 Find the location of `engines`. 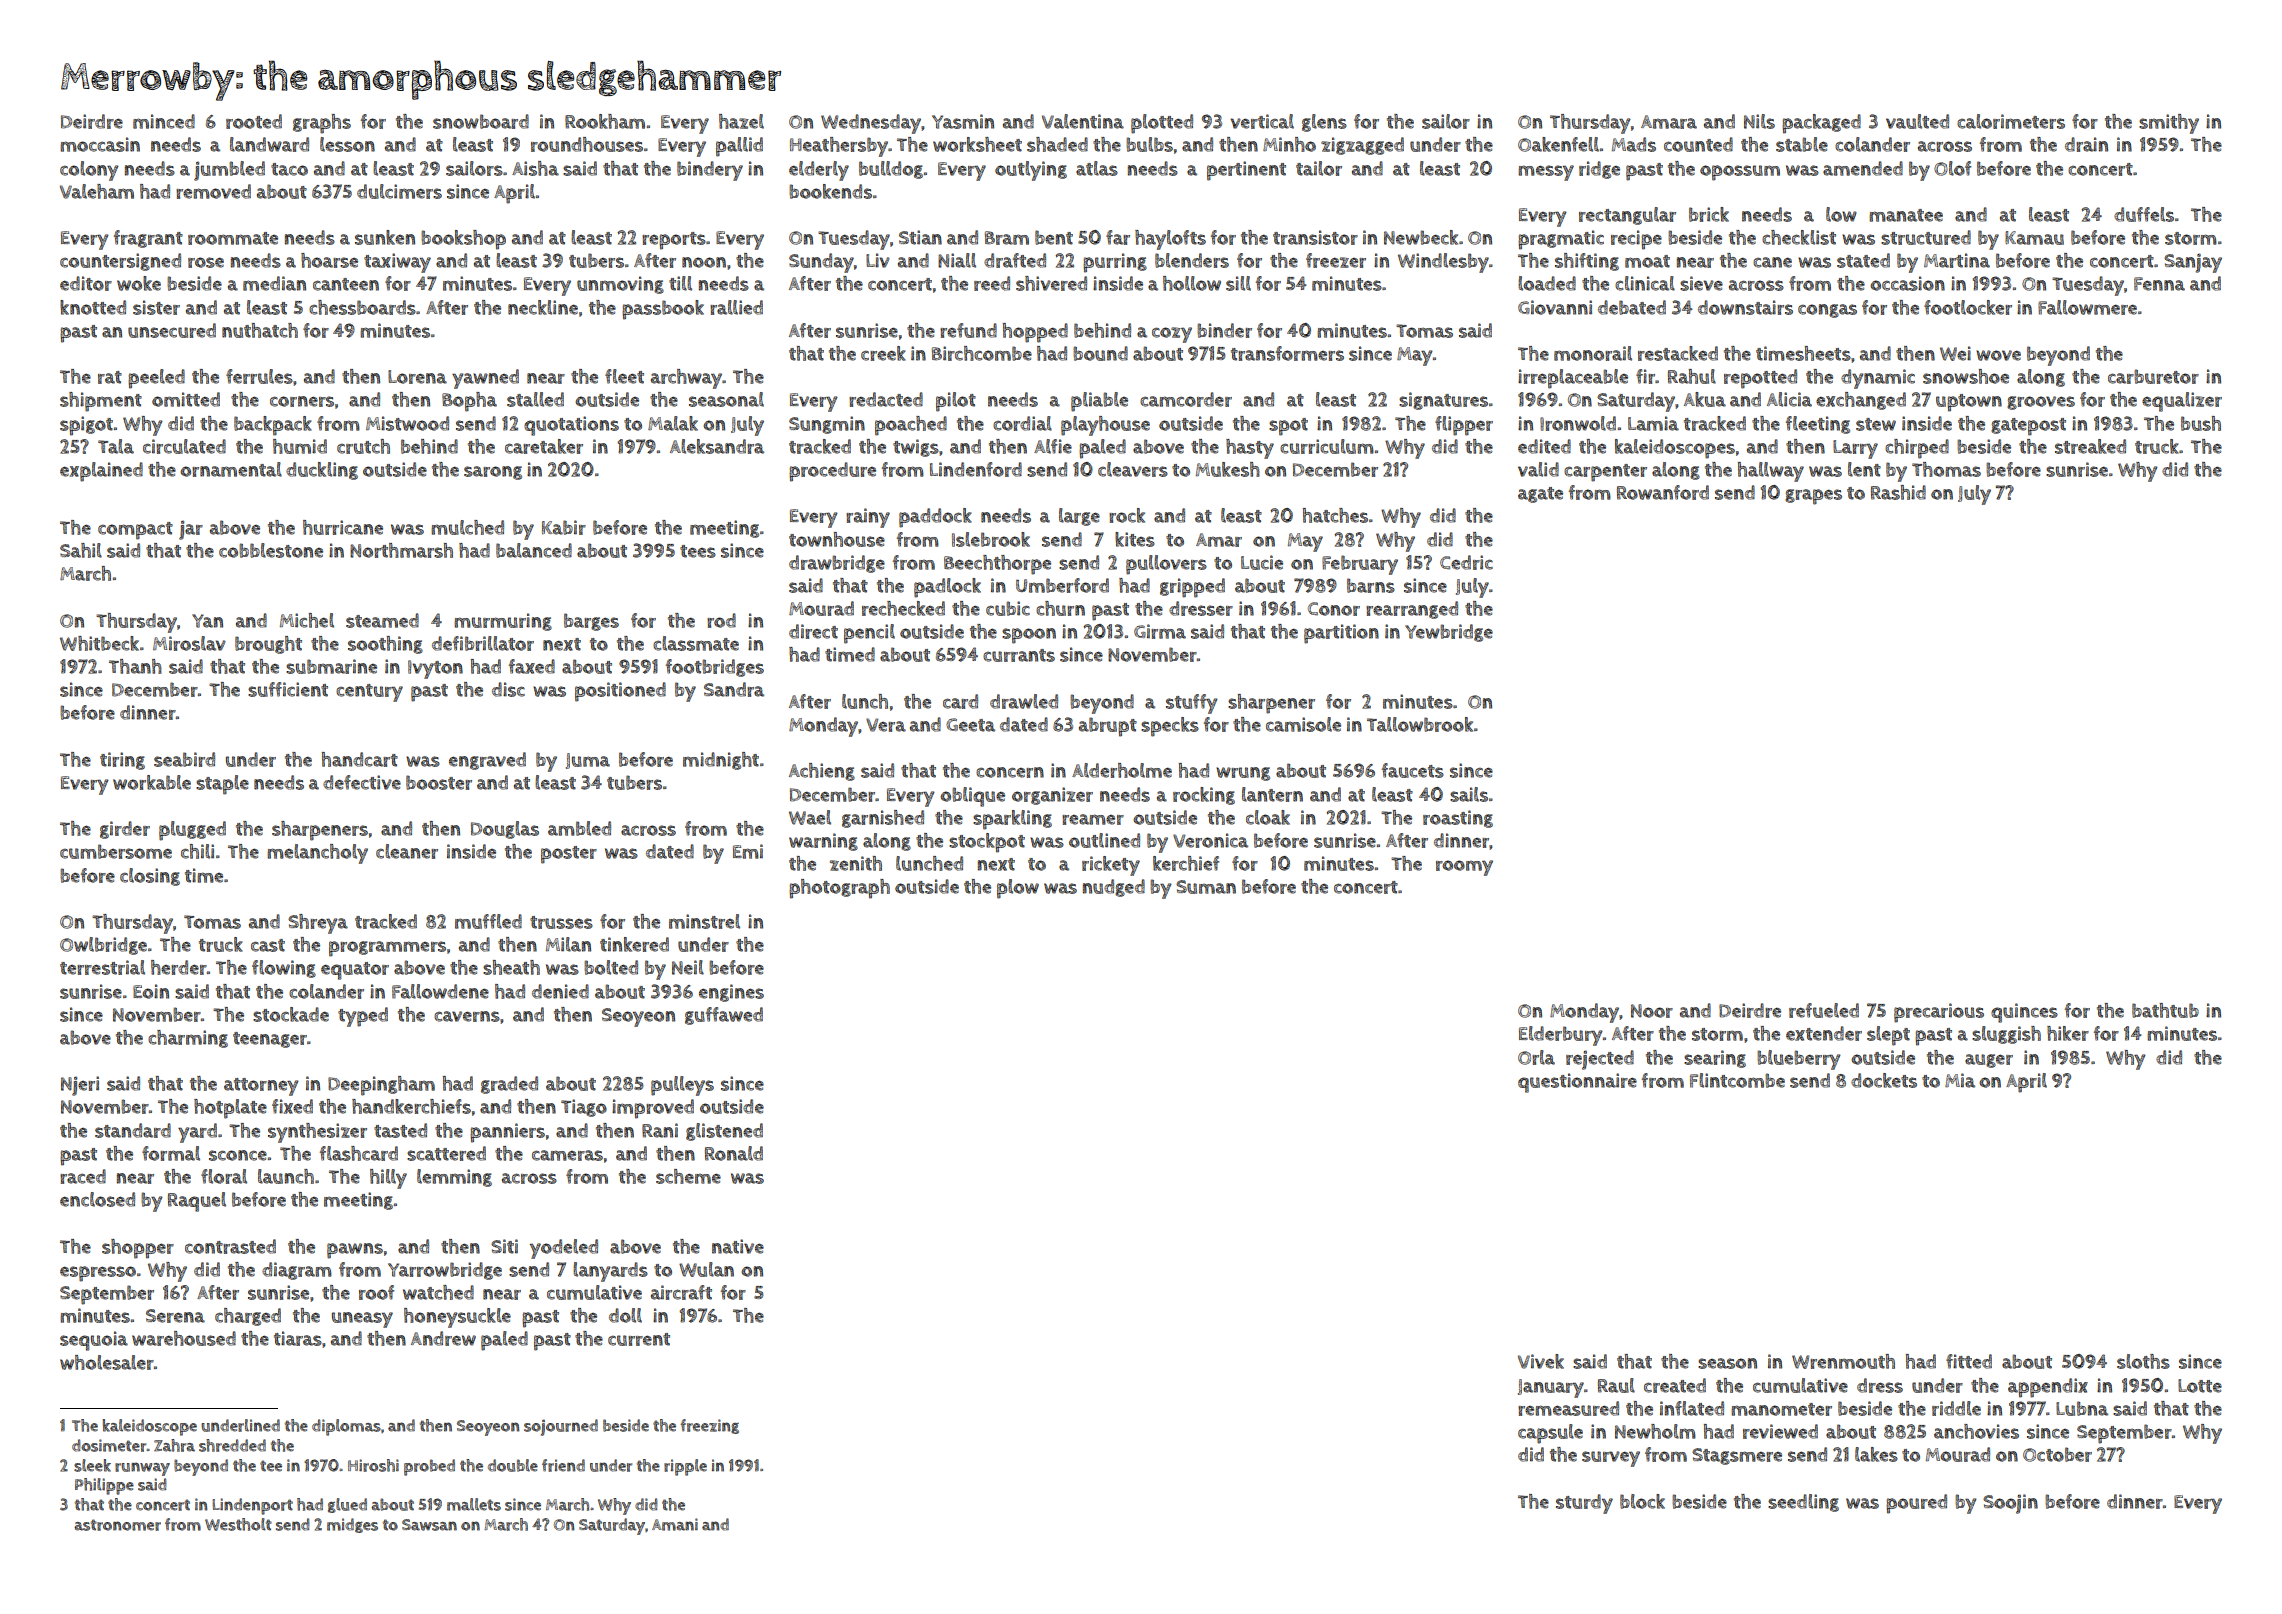

engines is located at coordinates (731, 993).
